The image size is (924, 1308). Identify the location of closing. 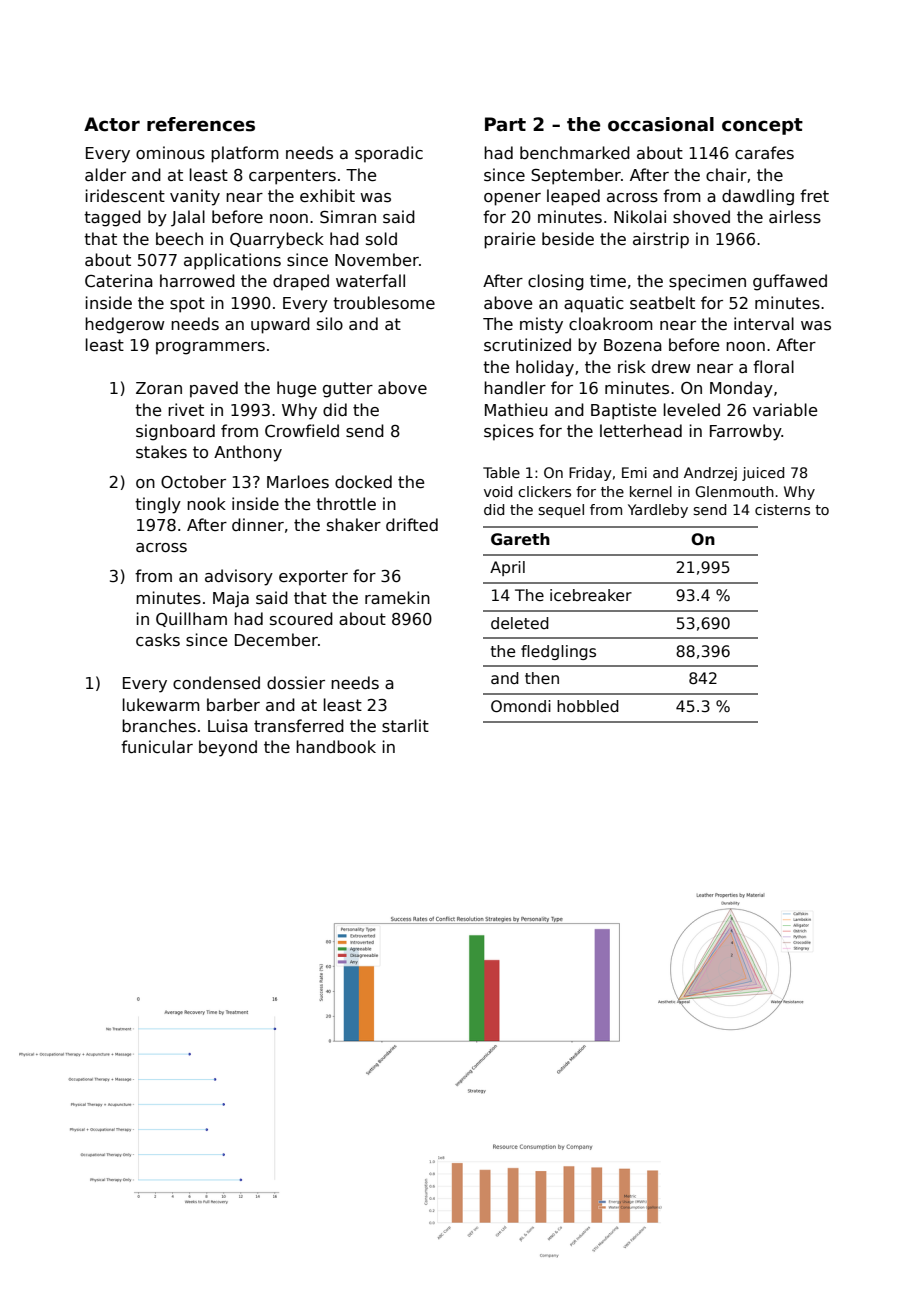
(556, 282).
